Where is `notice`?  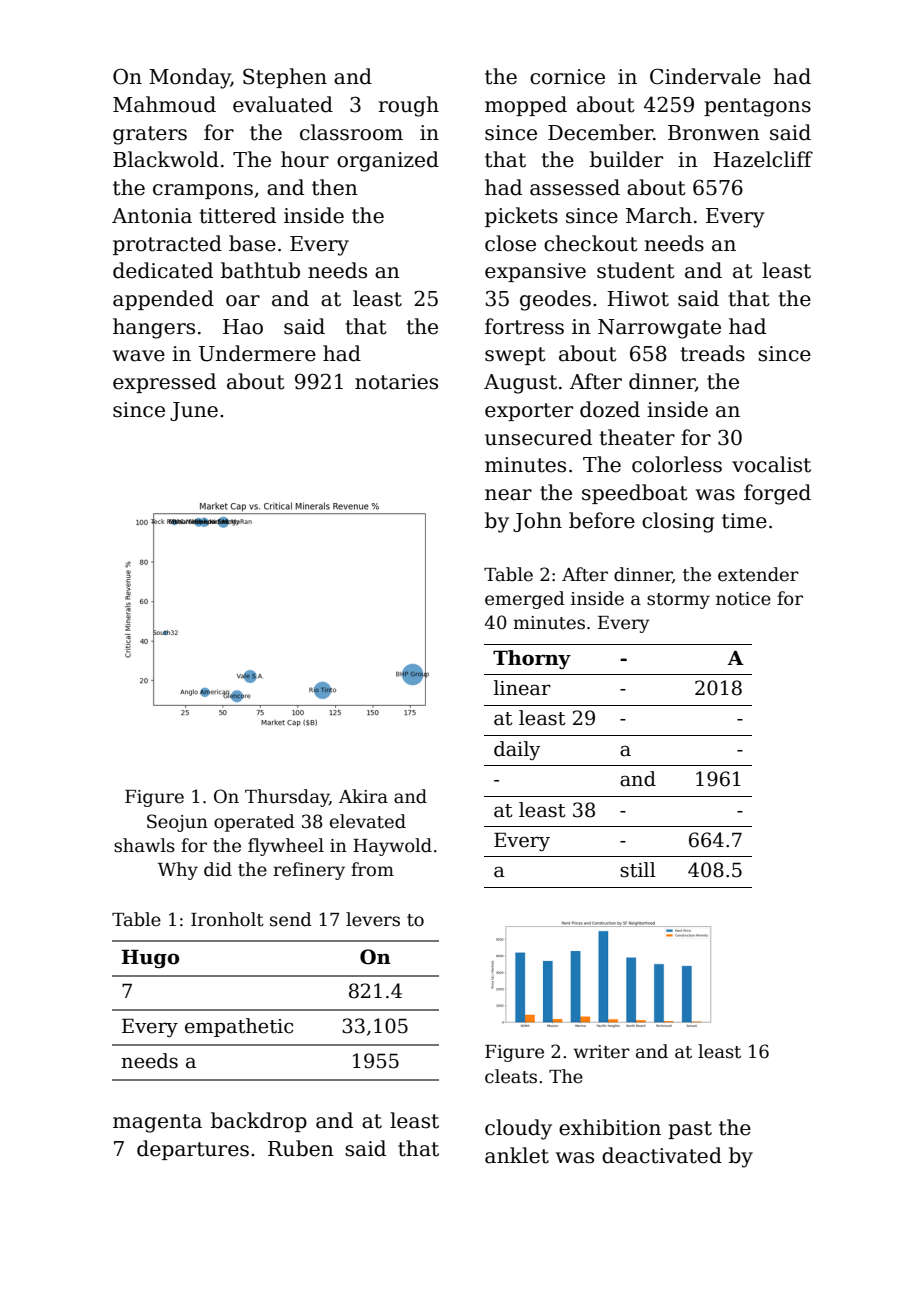
notice is located at coordinates (743, 599).
